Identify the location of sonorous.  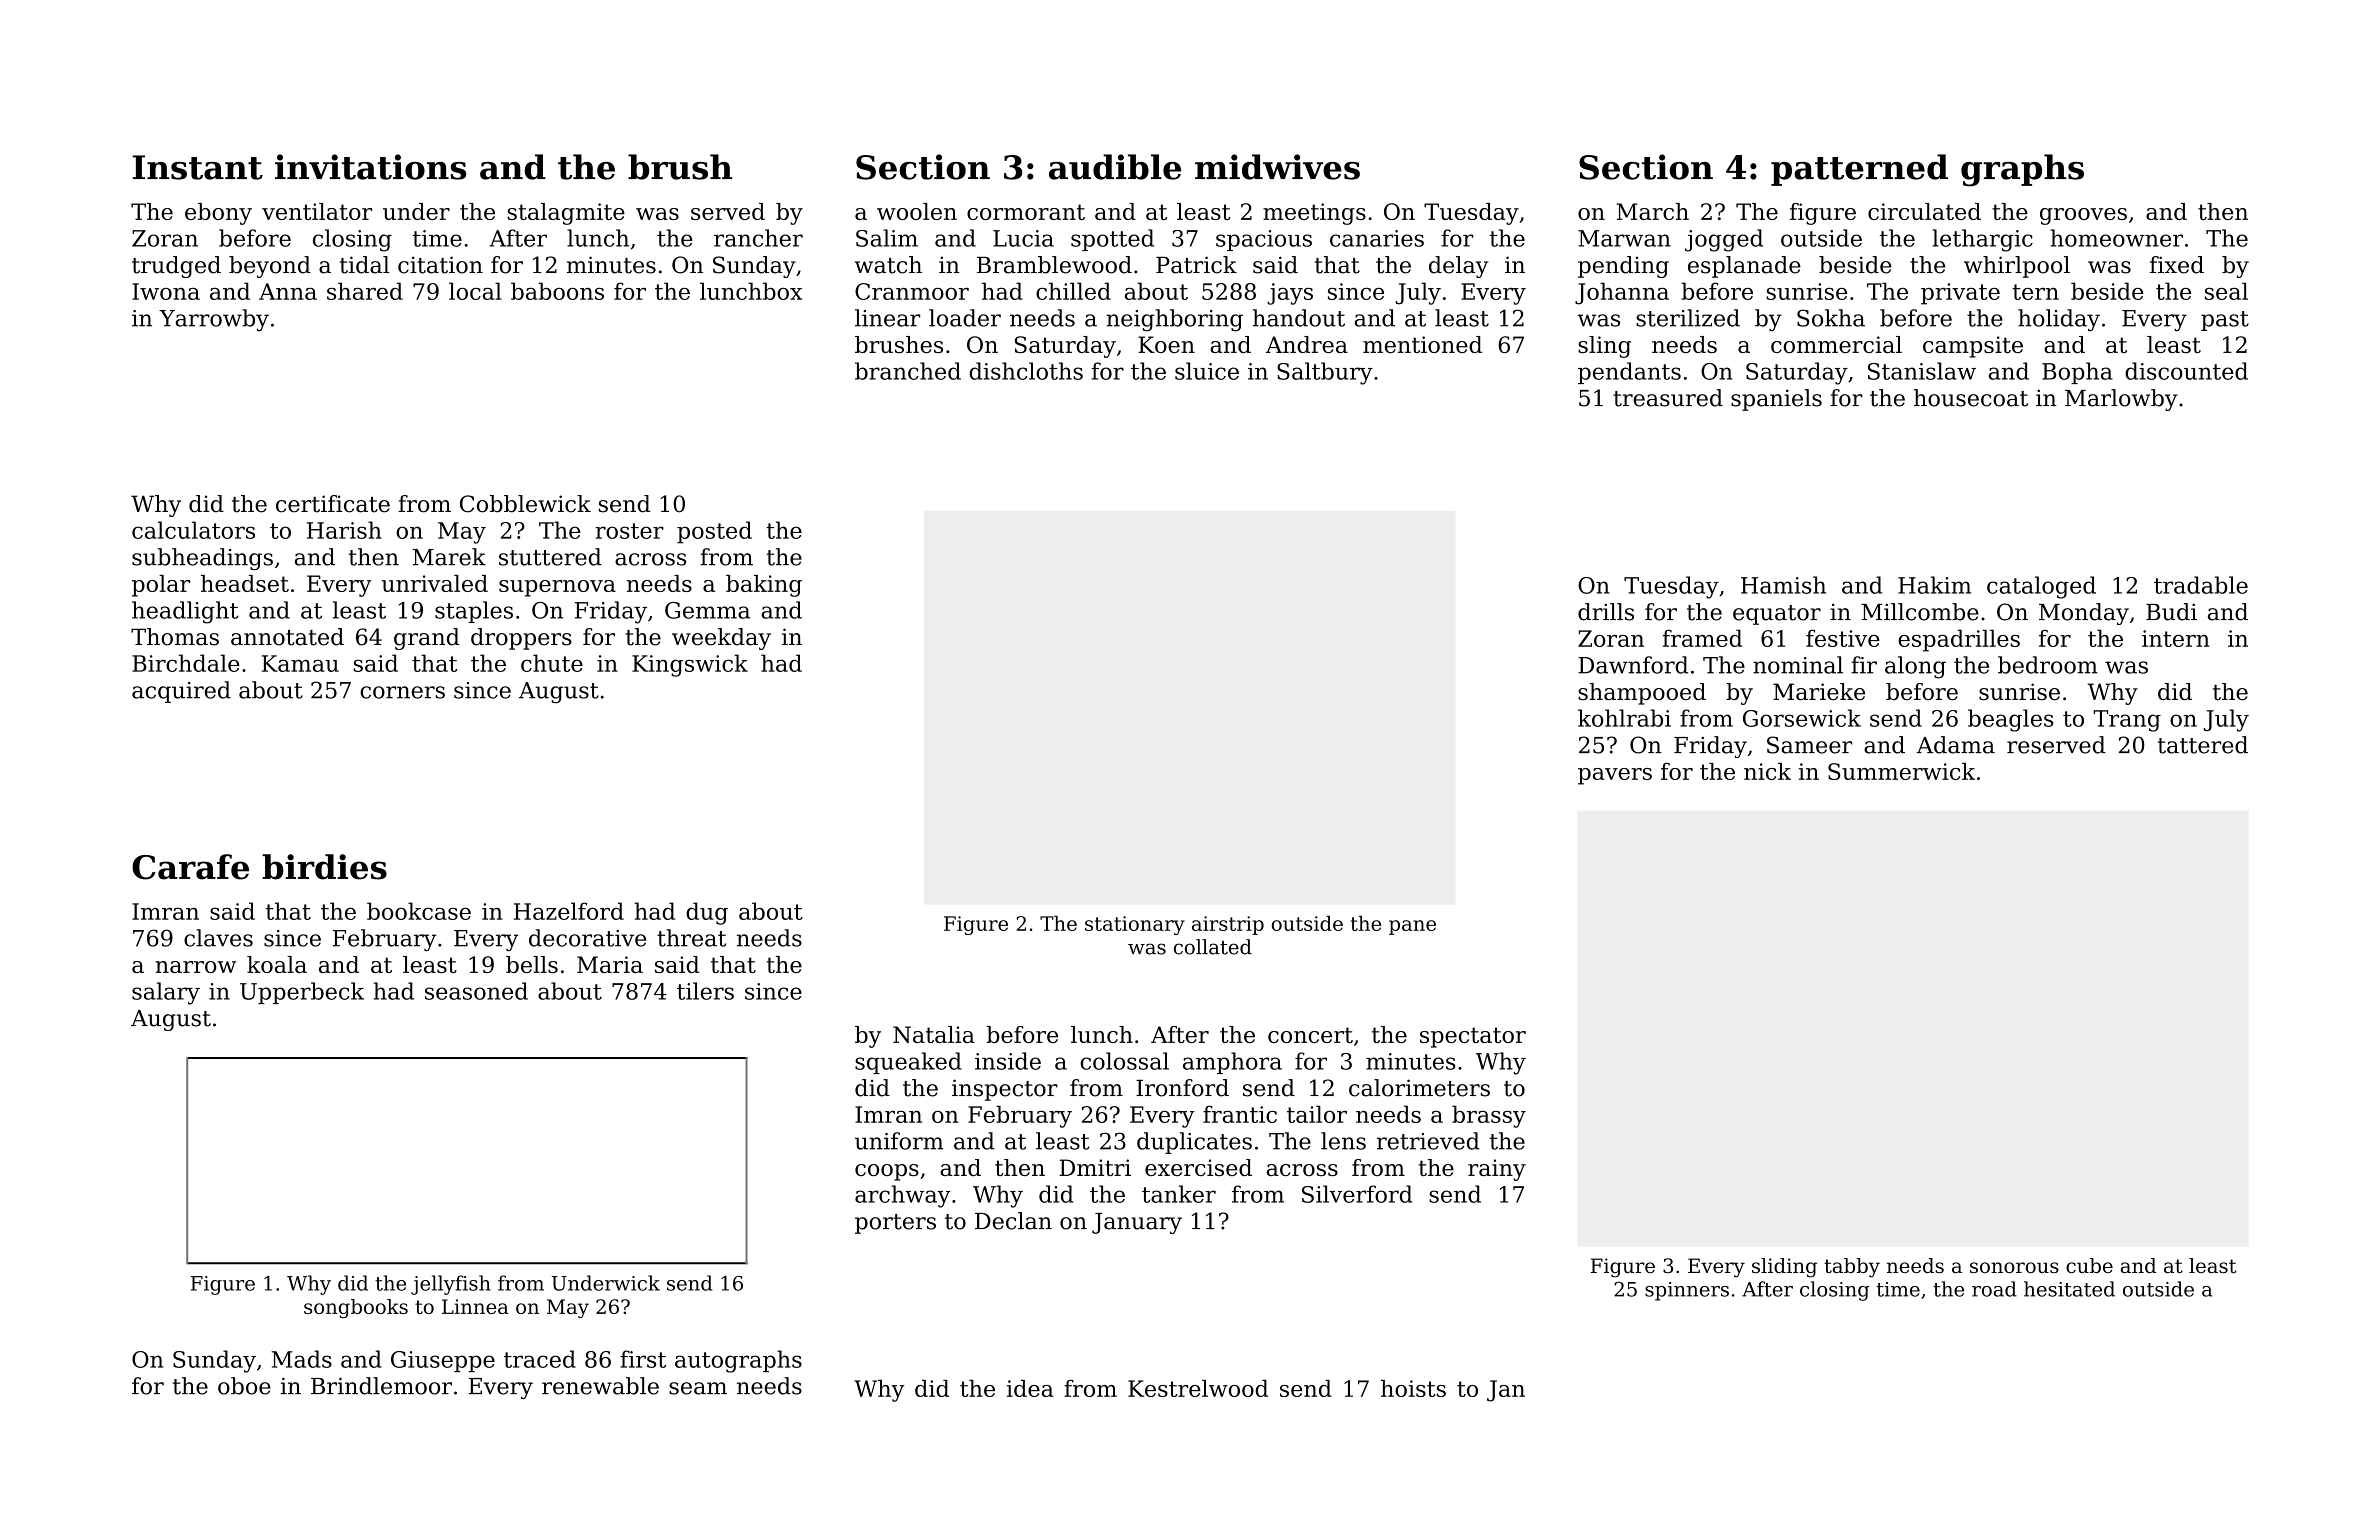
(2014, 1267).
